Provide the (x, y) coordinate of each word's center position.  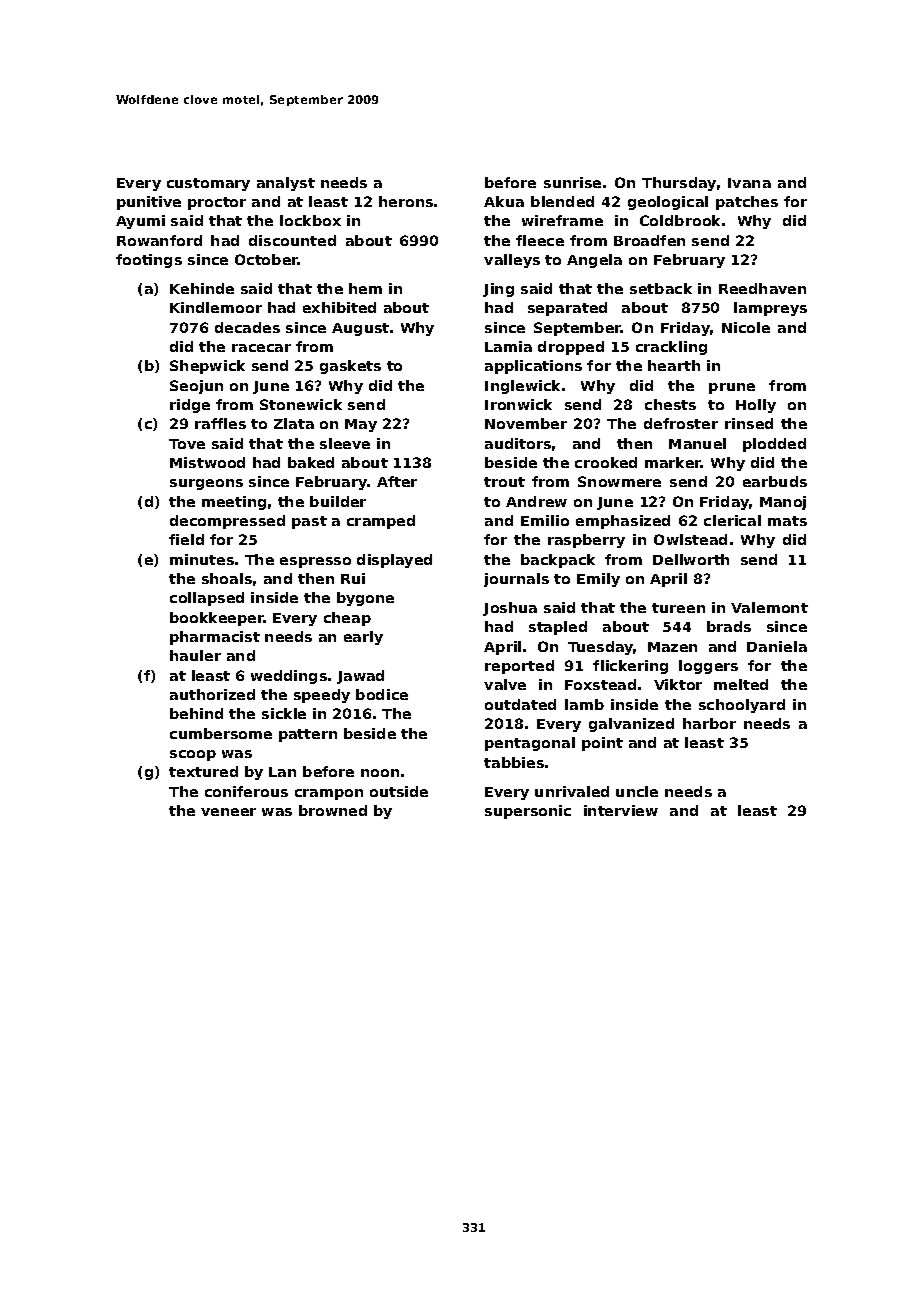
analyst (286, 184)
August (360, 329)
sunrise (572, 182)
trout (504, 482)
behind (196, 713)
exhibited (339, 307)
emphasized (623, 522)
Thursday (679, 184)
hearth (674, 365)
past (309, 522)
